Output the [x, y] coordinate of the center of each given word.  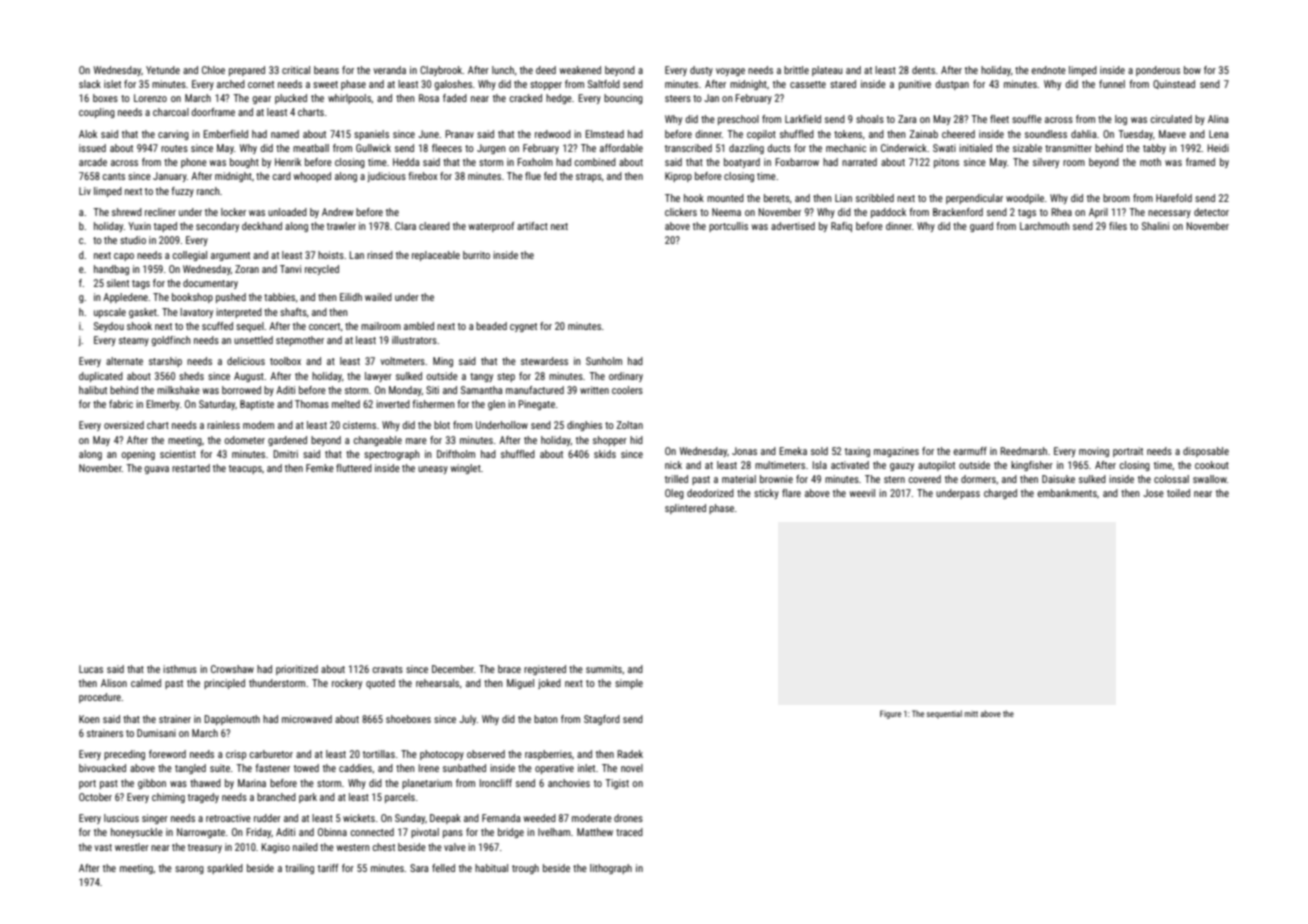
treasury [205, 848]
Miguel [520, 684]
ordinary [626, 377]
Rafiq [841, 227]
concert [324, 326]
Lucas [91, 669]
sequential [944, 714]
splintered [685, 509]
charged [1000, 494]
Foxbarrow [797, 162]
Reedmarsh [1023, 451]
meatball [311, 148]
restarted [191, 468]
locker [233, 212]
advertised [793, 226]
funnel [1112, 84]
